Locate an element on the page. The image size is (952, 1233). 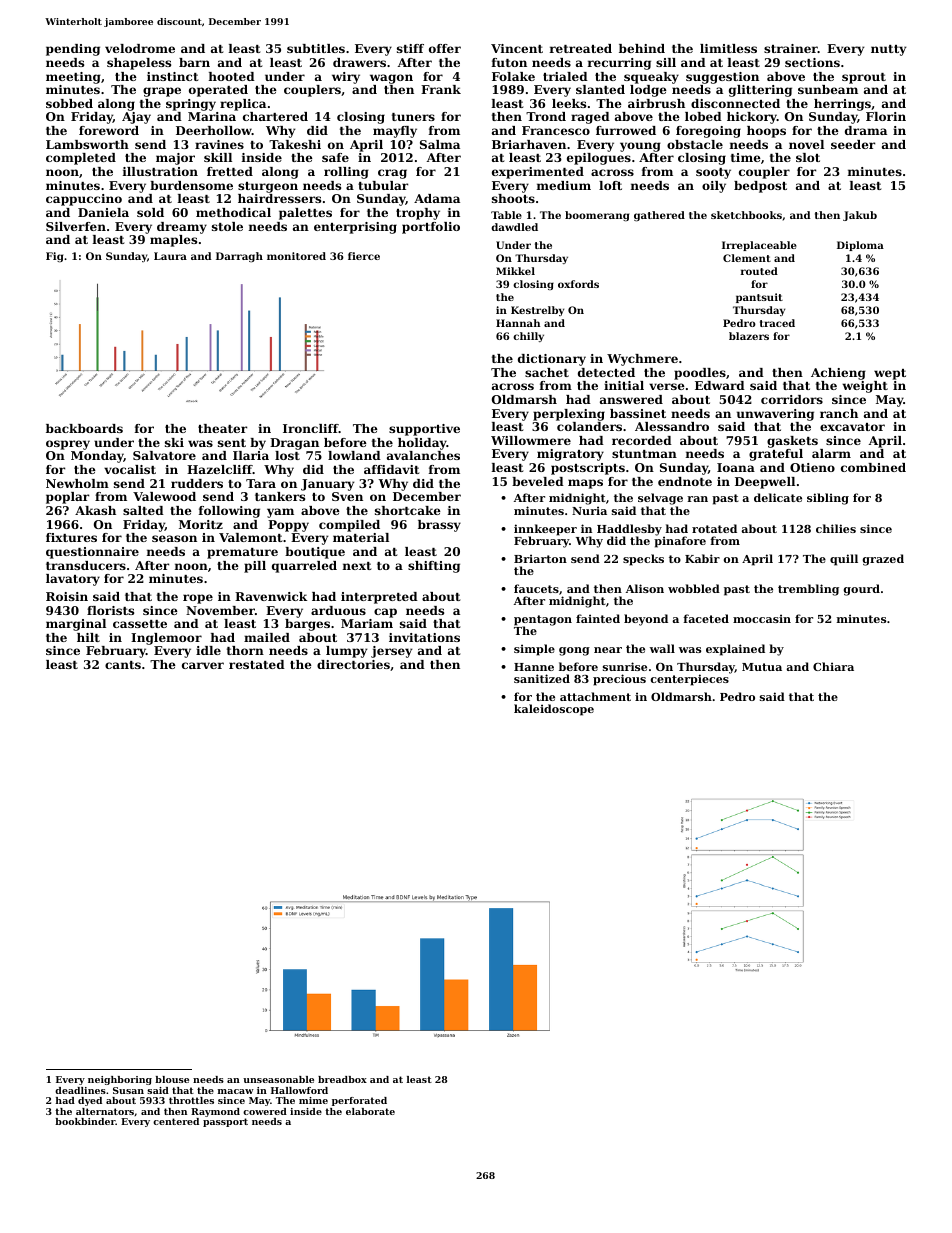
faceted is located at coordinates (706, 618).
